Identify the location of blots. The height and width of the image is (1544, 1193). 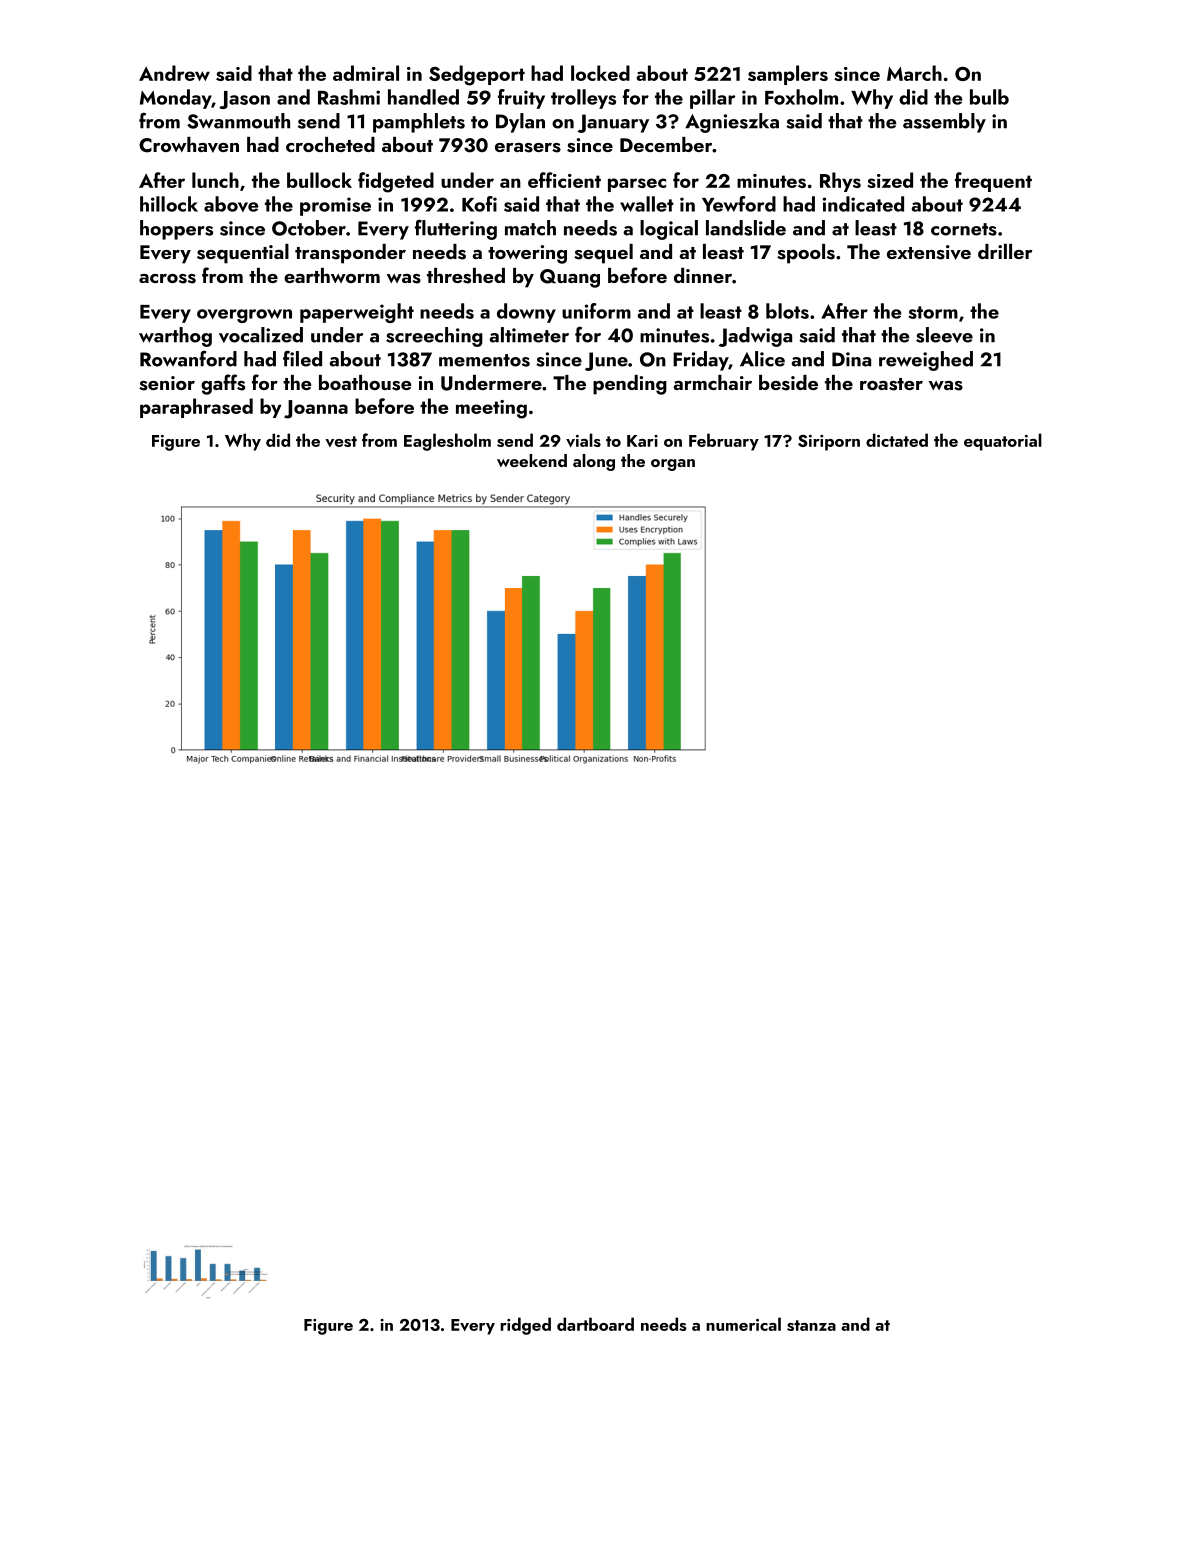
(787, 311).
